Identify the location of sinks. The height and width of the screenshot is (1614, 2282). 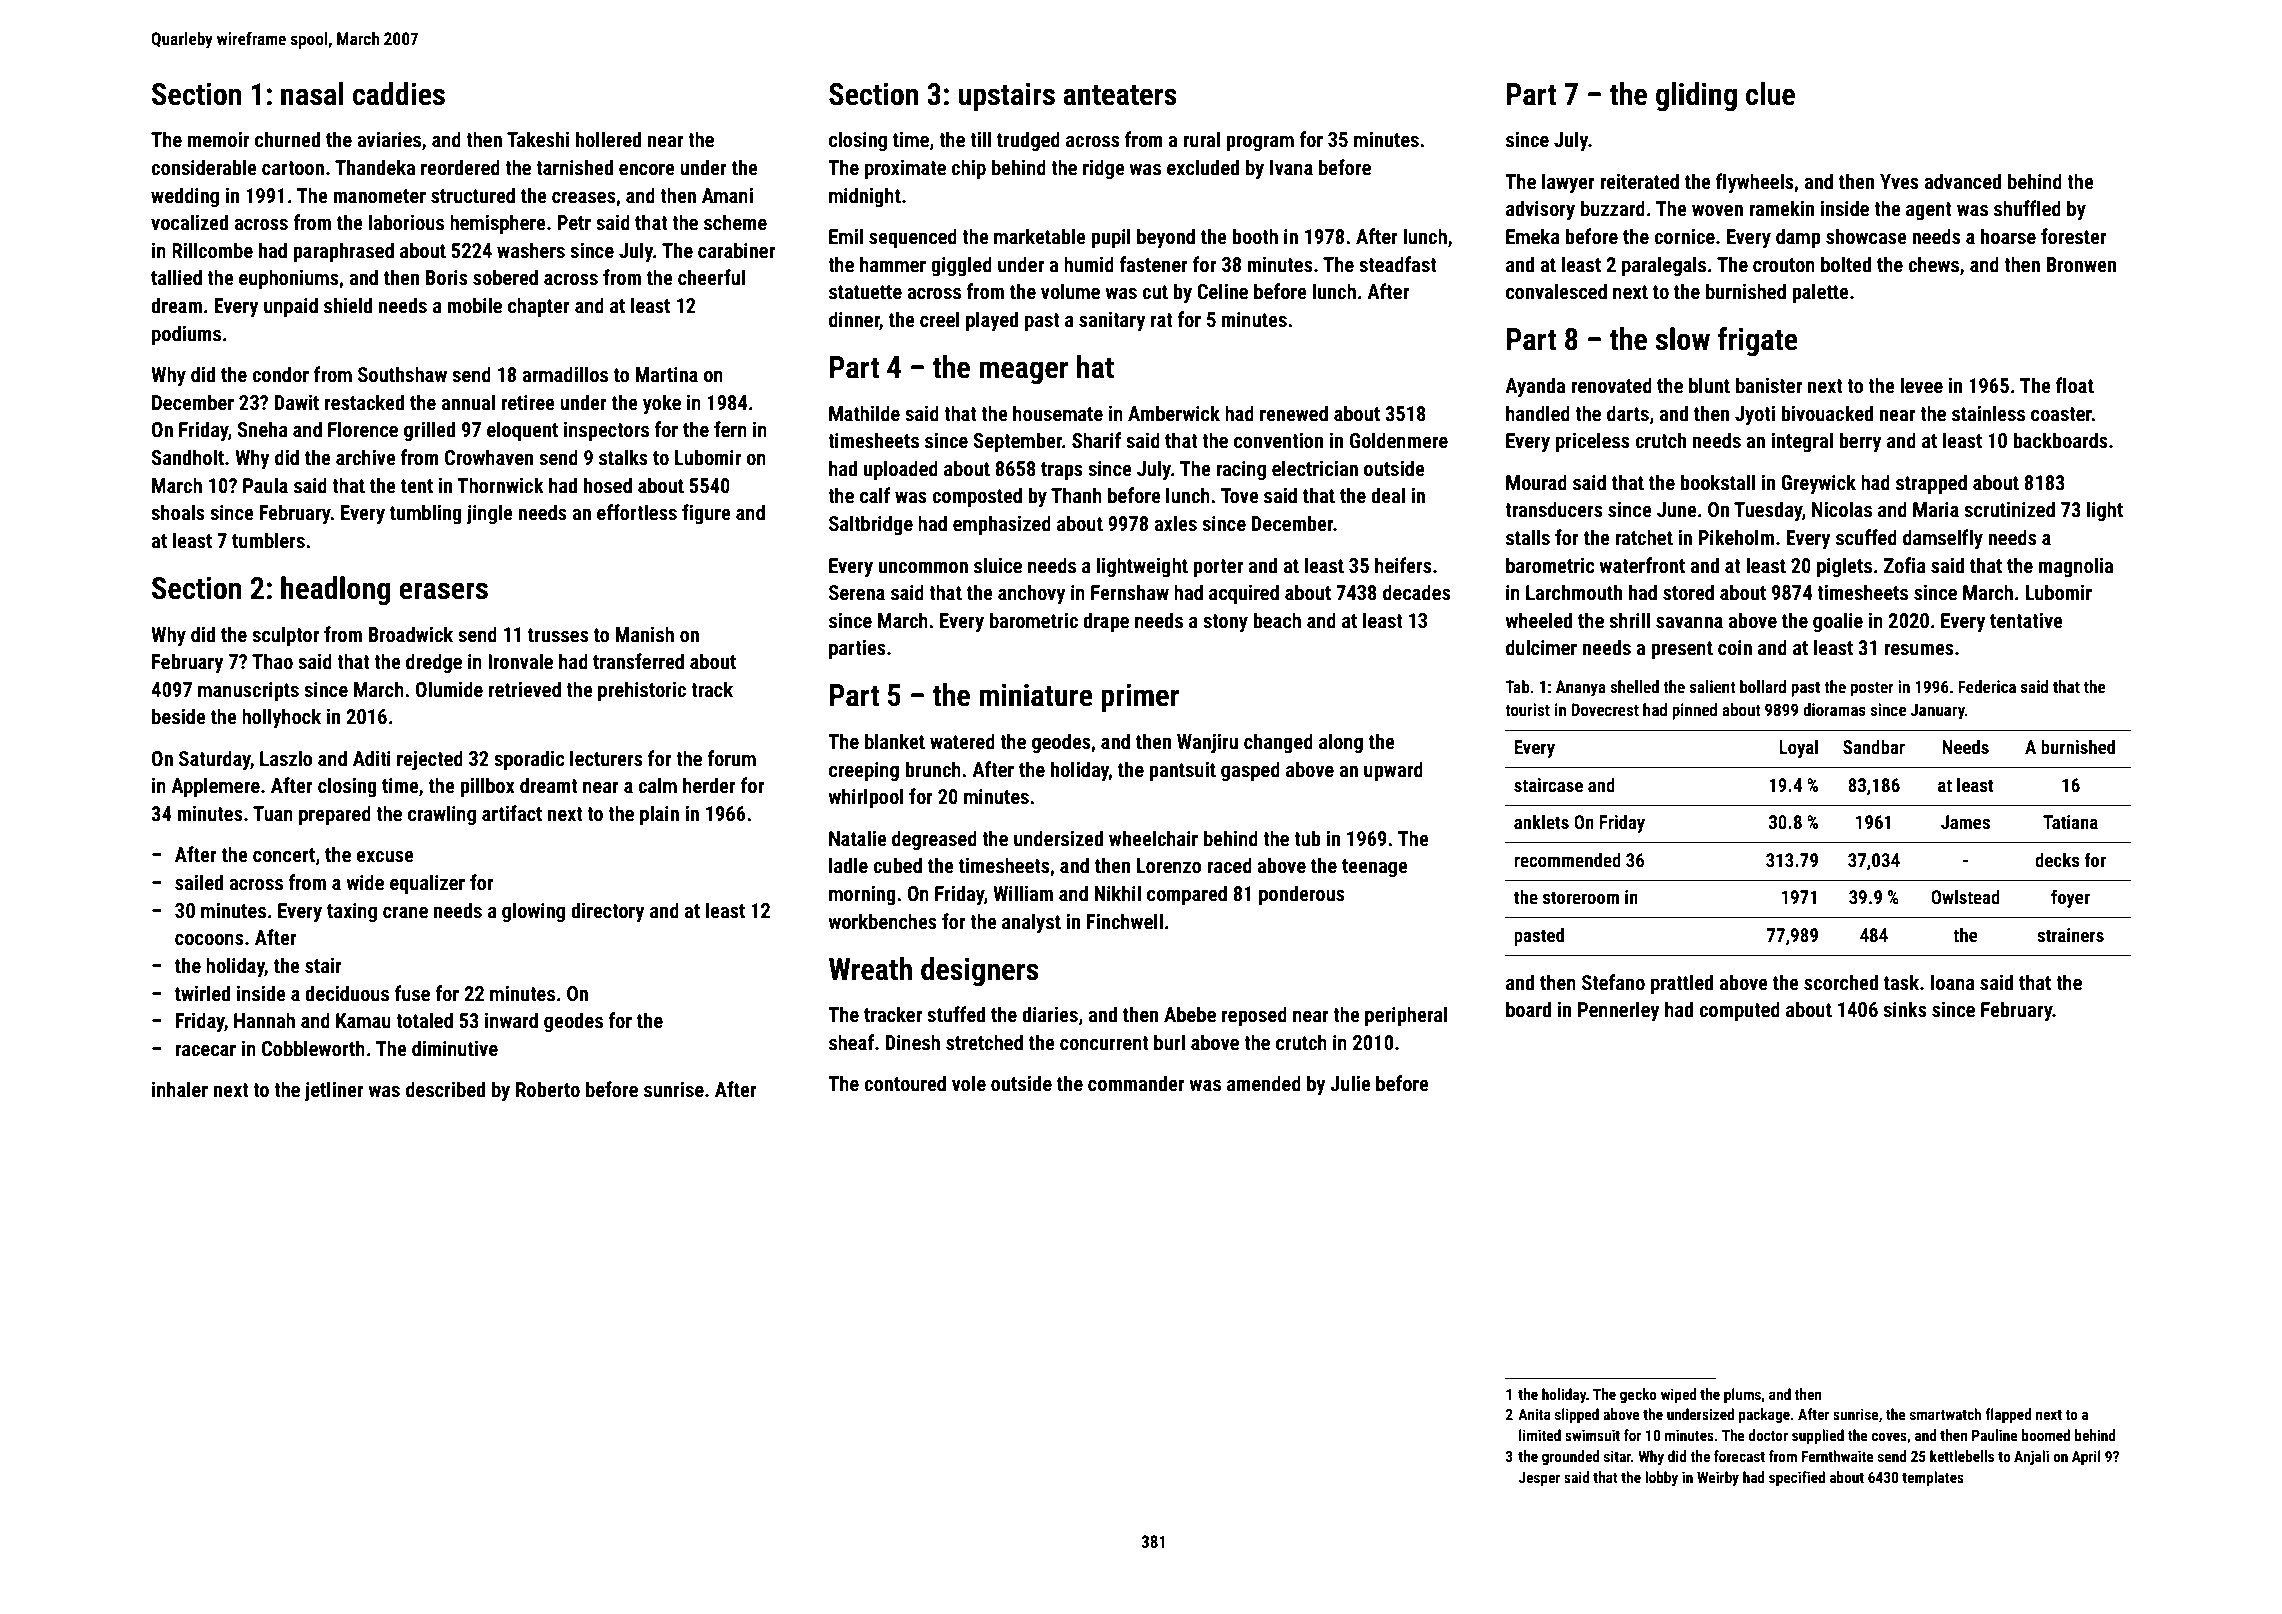
(1905, 1009).
